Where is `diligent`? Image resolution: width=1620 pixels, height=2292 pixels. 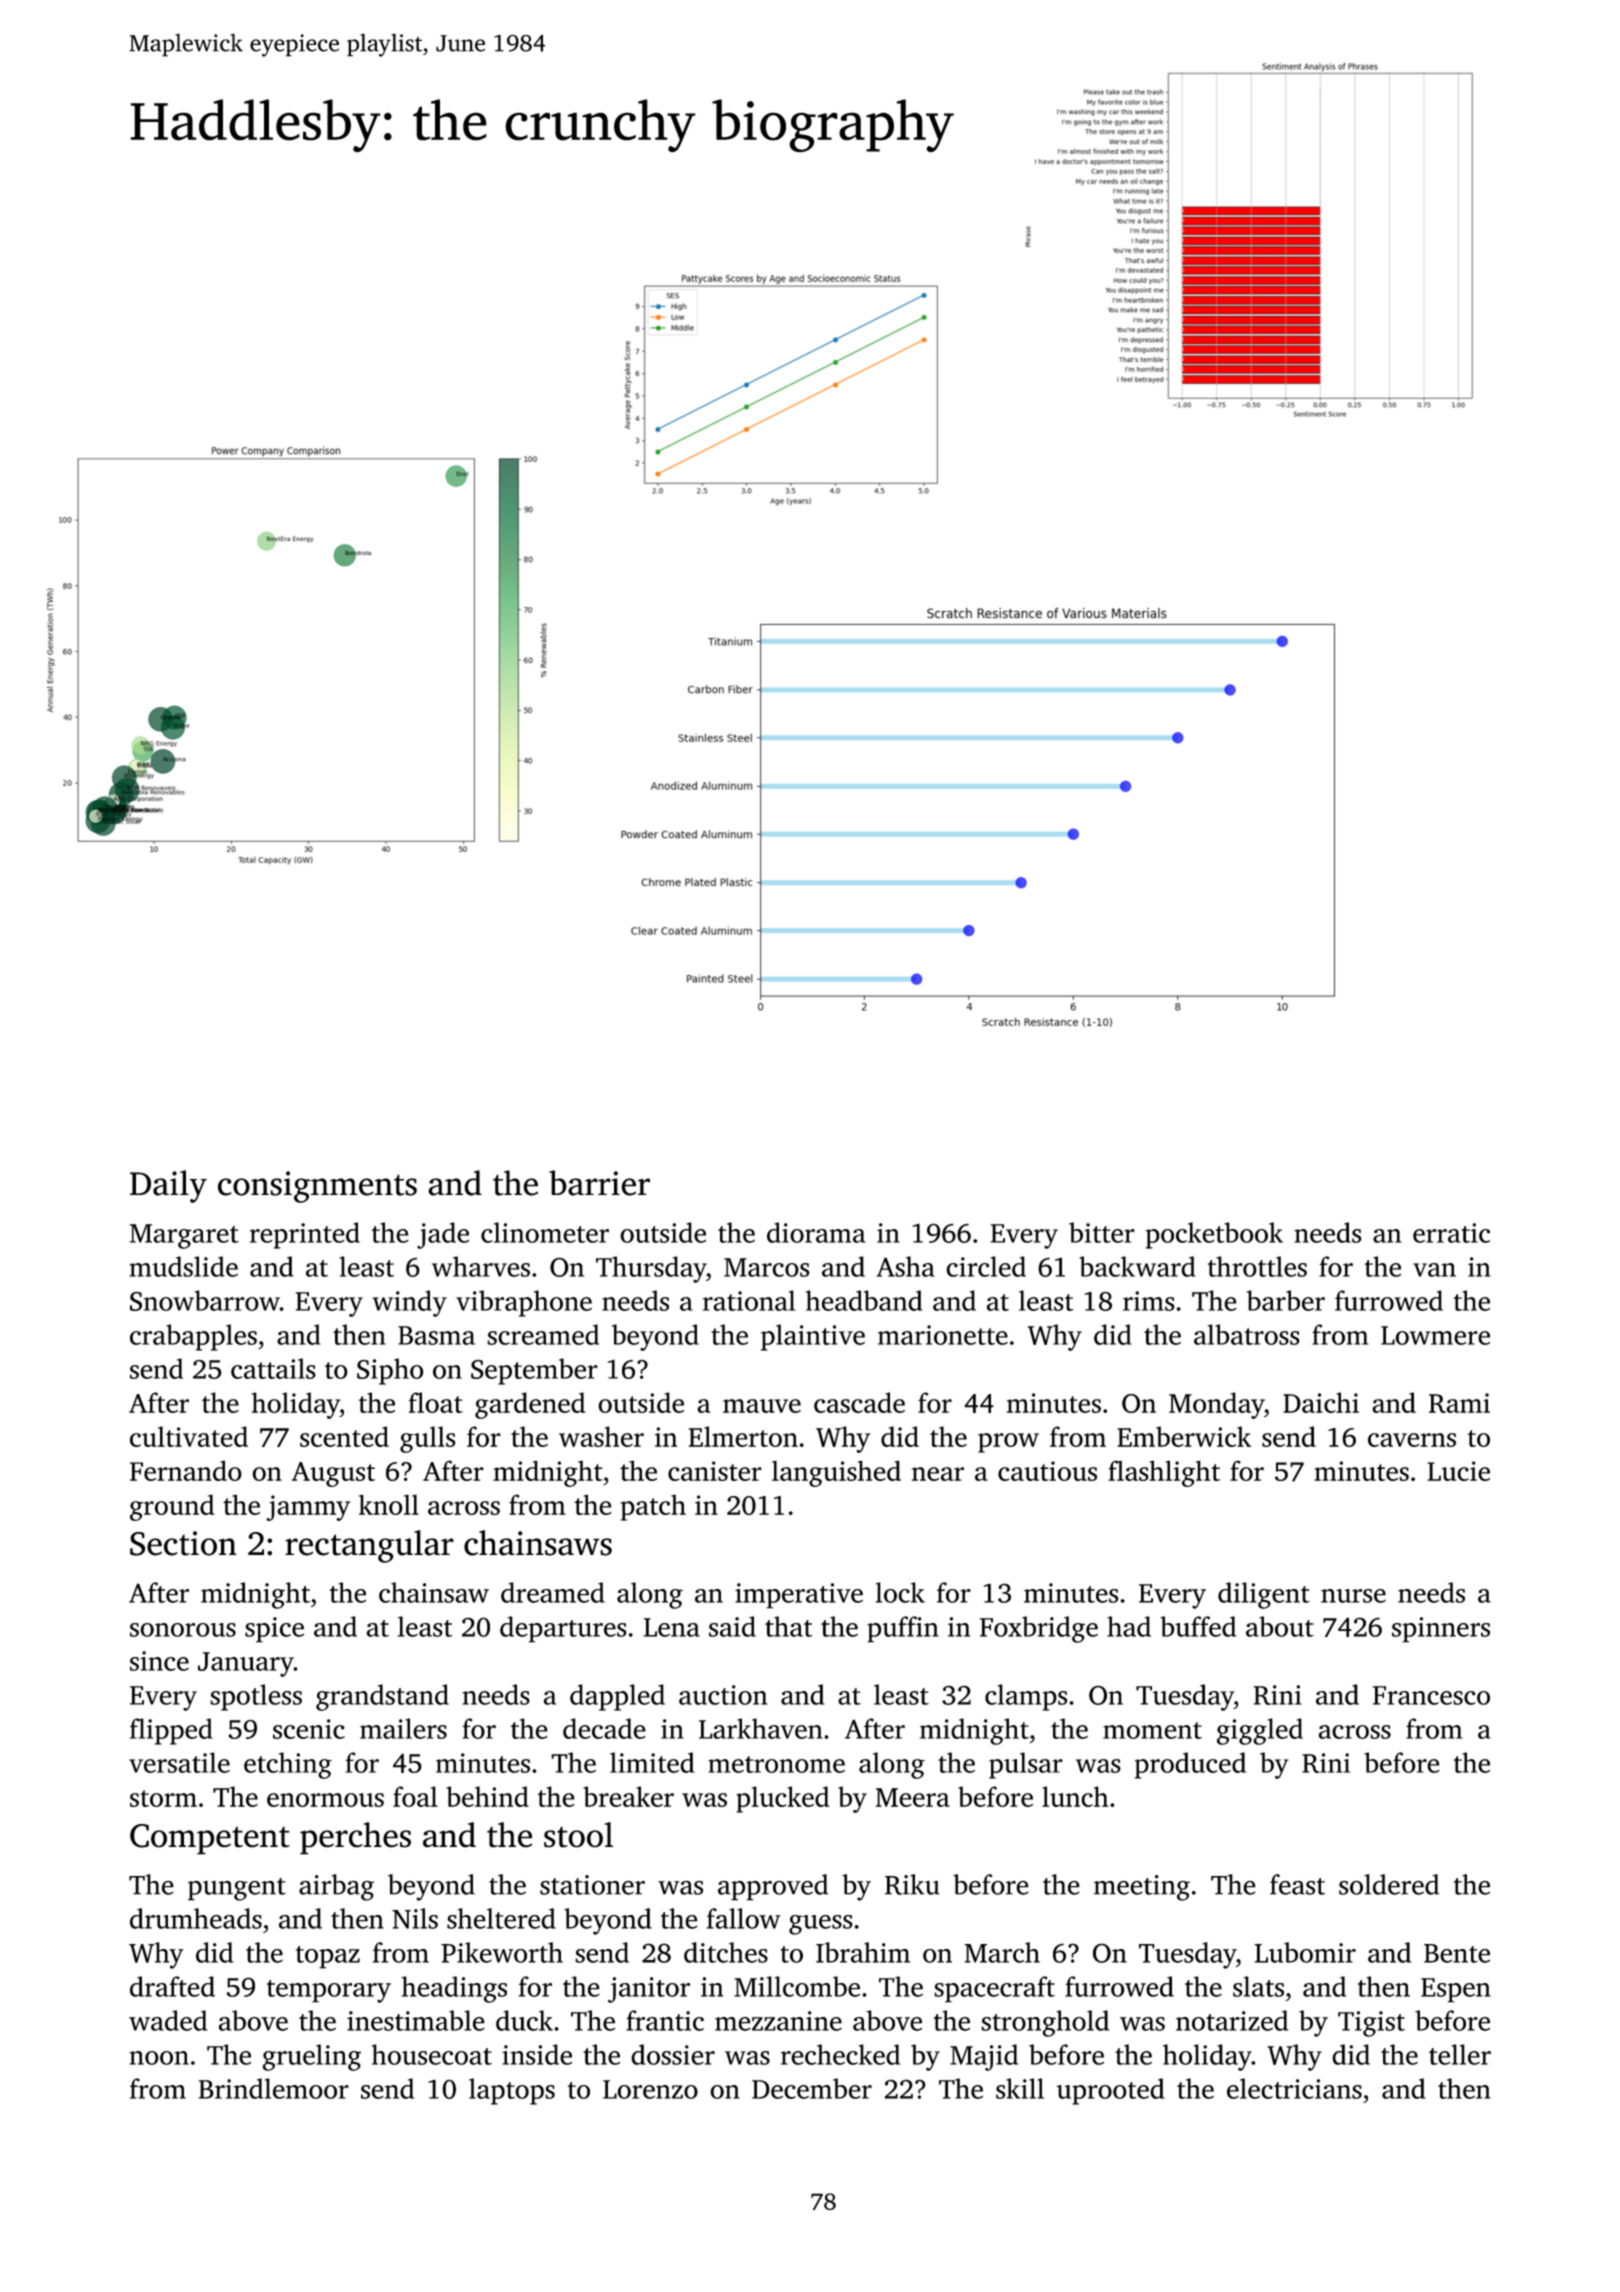 diligent is located at coordinates (1264, 1595).
